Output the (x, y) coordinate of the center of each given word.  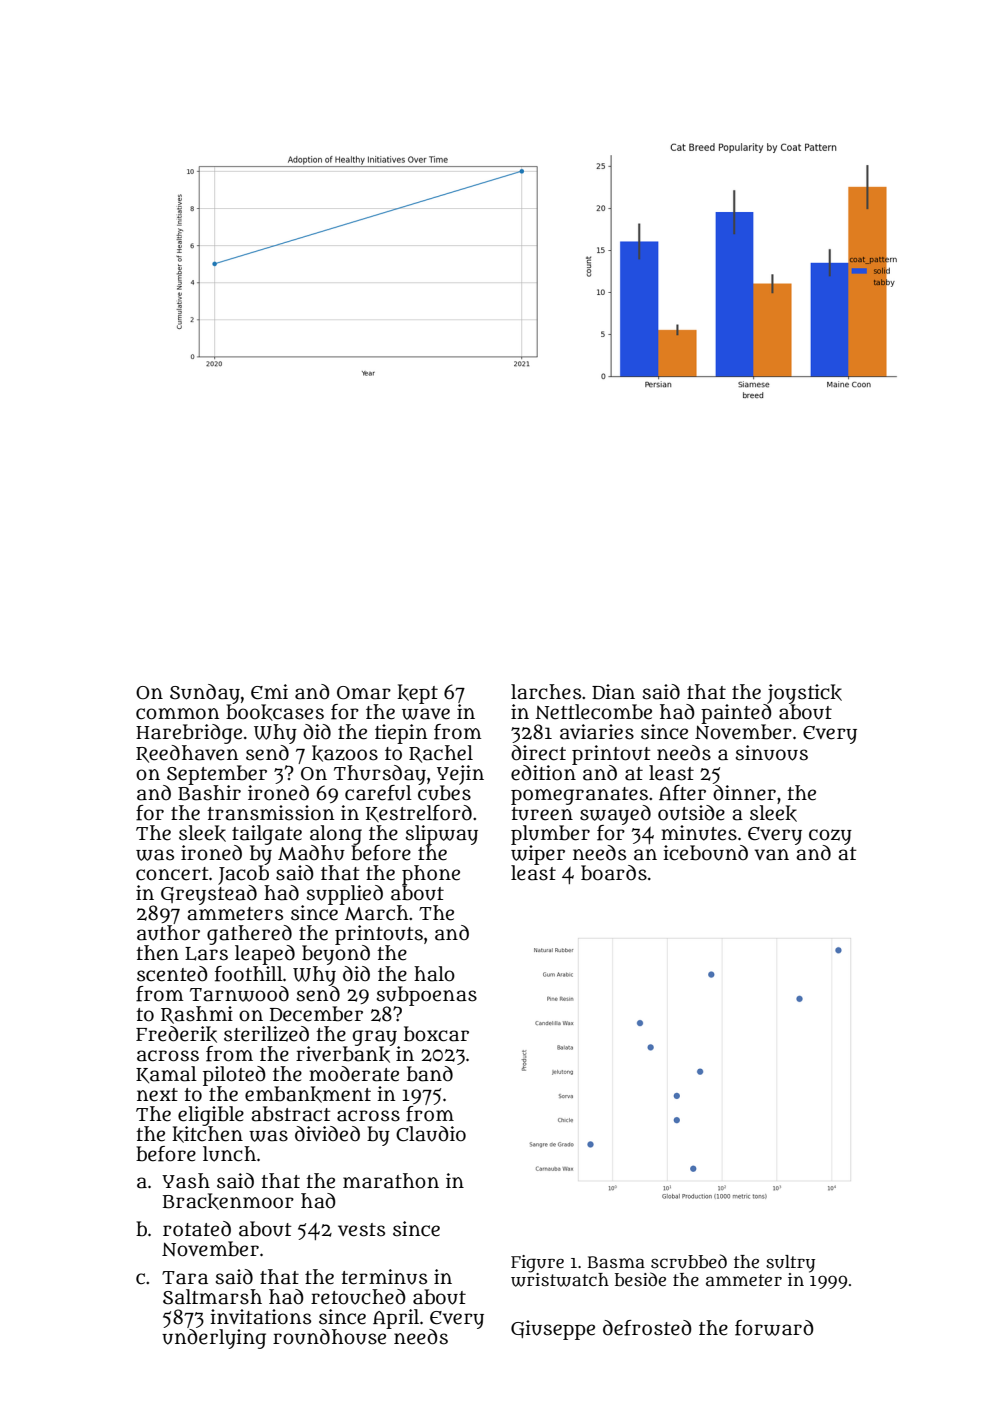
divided (327, 1134)
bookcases (275, 713)
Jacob (243, 875)
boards (614, 873)
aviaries (597, 732)
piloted (234, 1076)
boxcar (436, 1034)
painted (736, 714)
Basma (616, 1262)
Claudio (431, 1134)
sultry (790, 1264)
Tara (185, 1278)
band (430, 1074)
